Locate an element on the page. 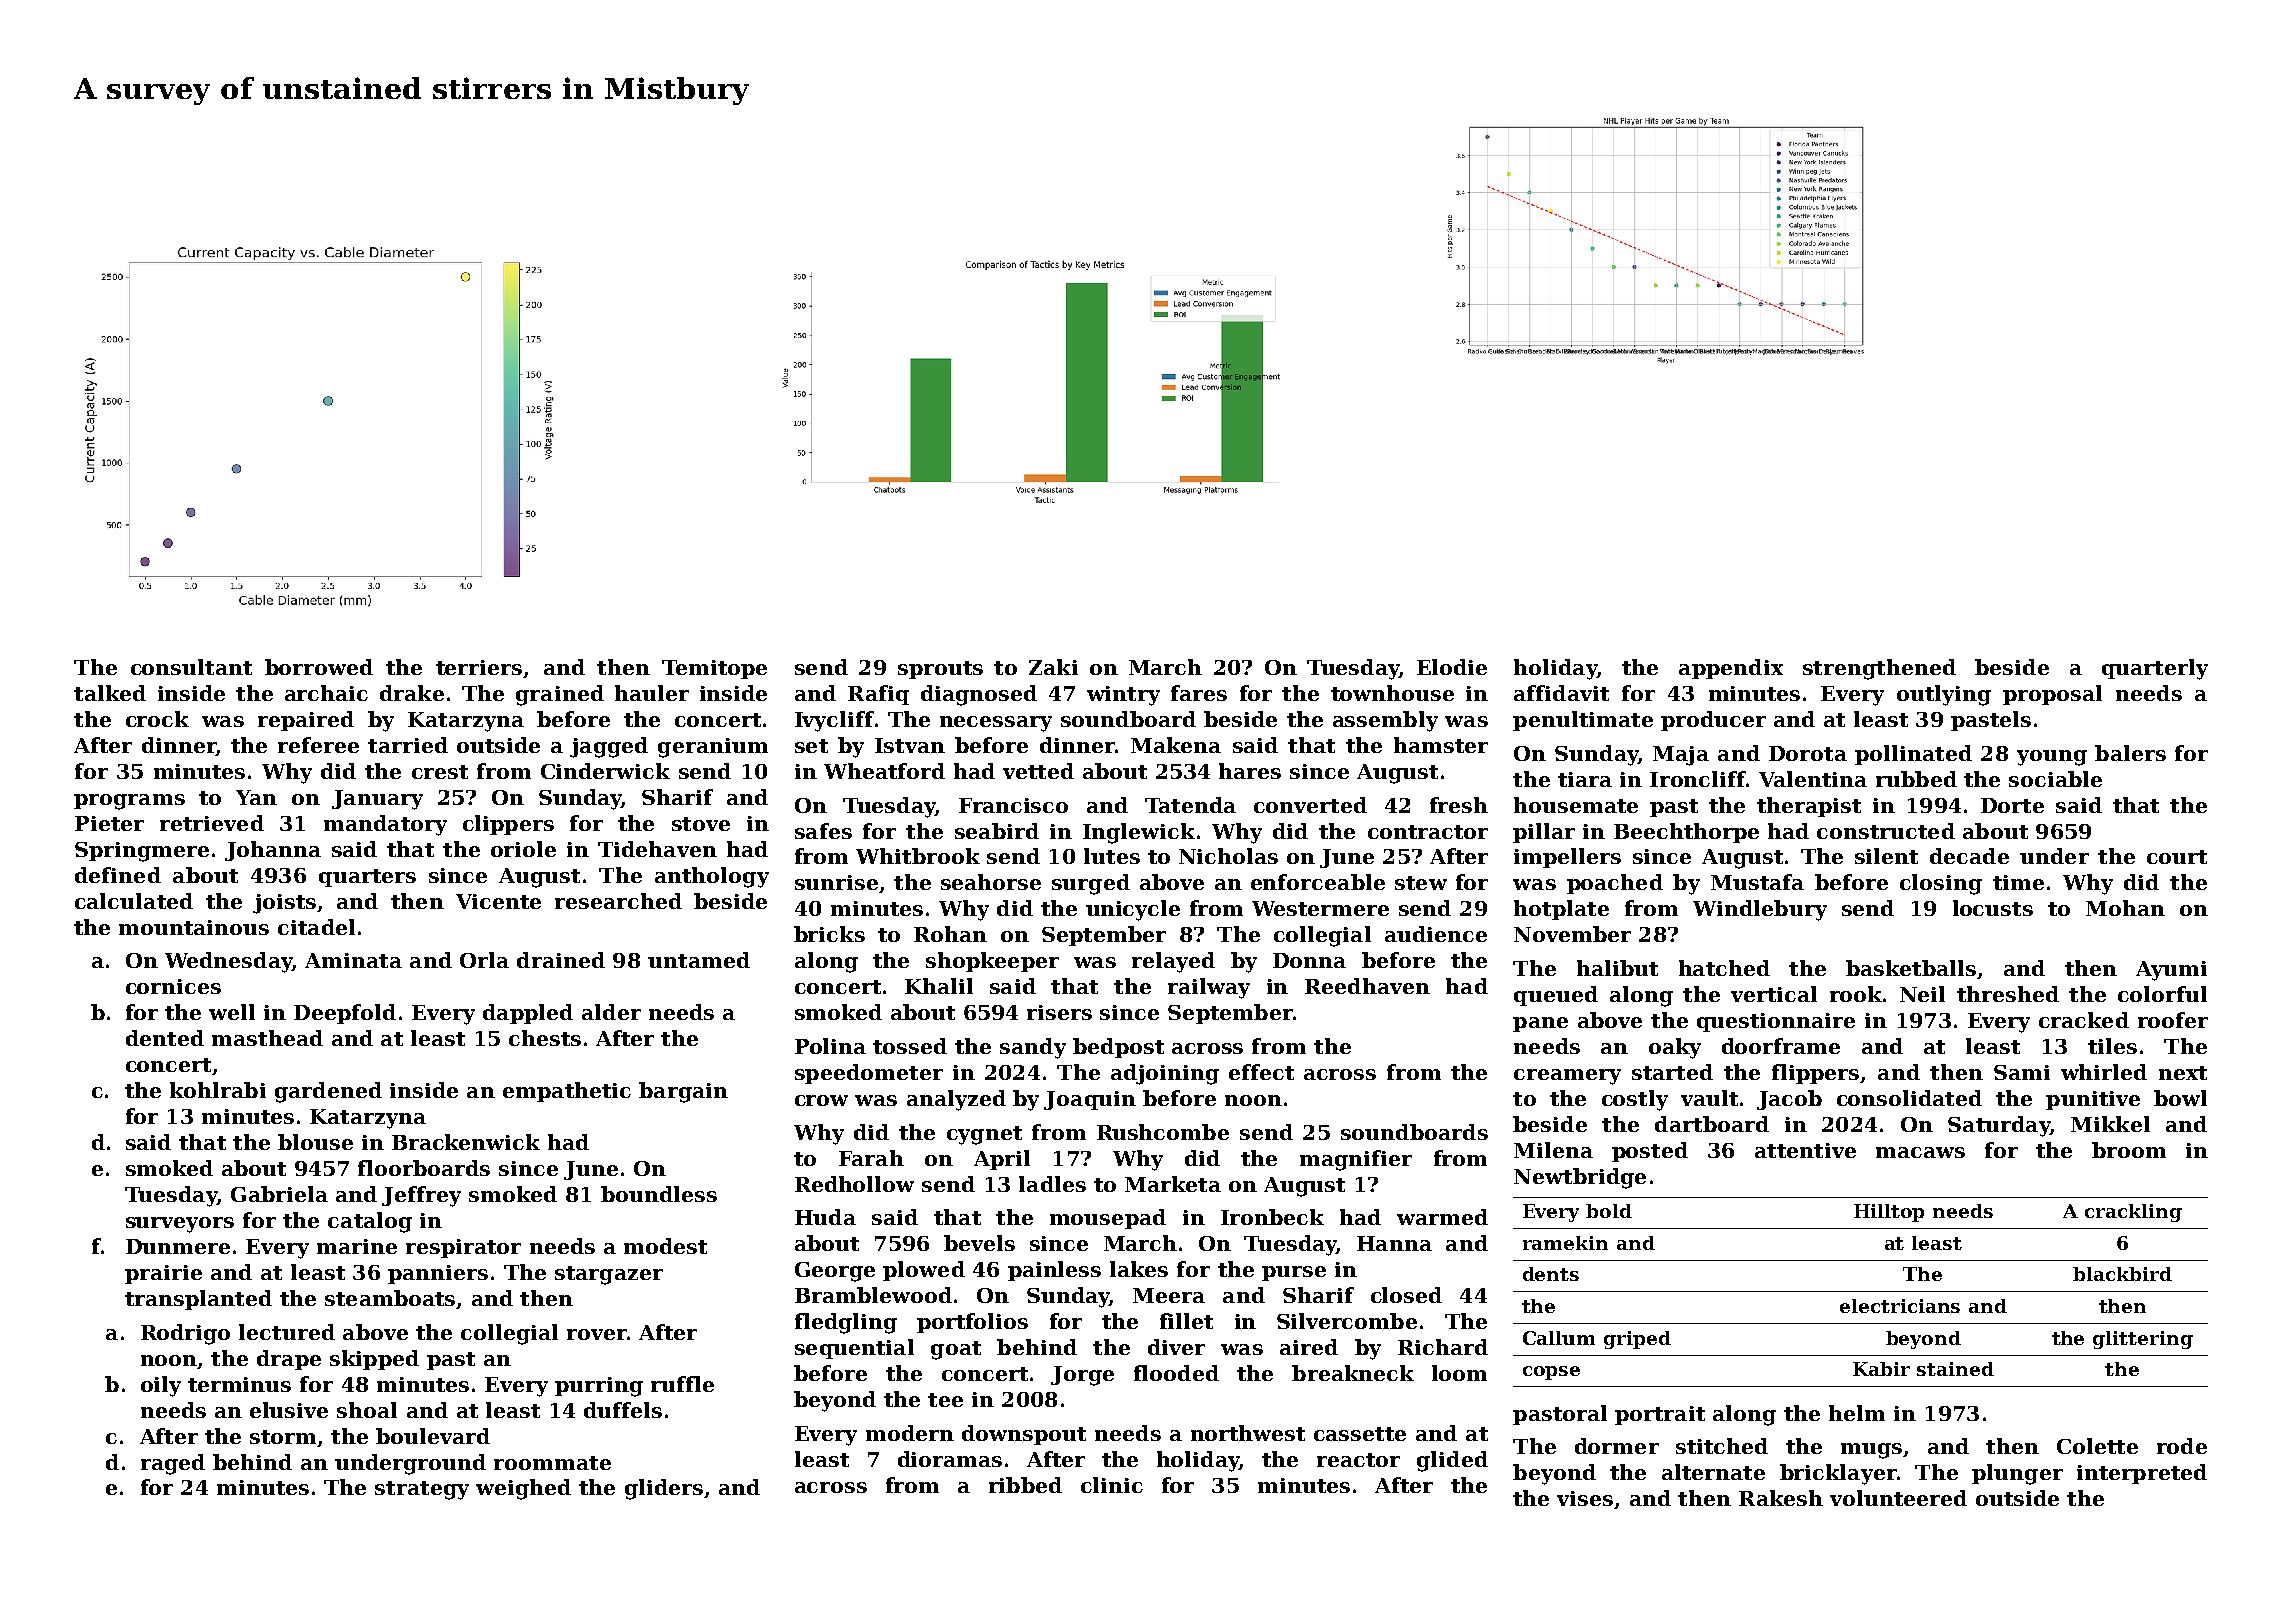 The height and width of the document is (1614, 2282). Reedhaven is located at coordinates (1367, 986).
